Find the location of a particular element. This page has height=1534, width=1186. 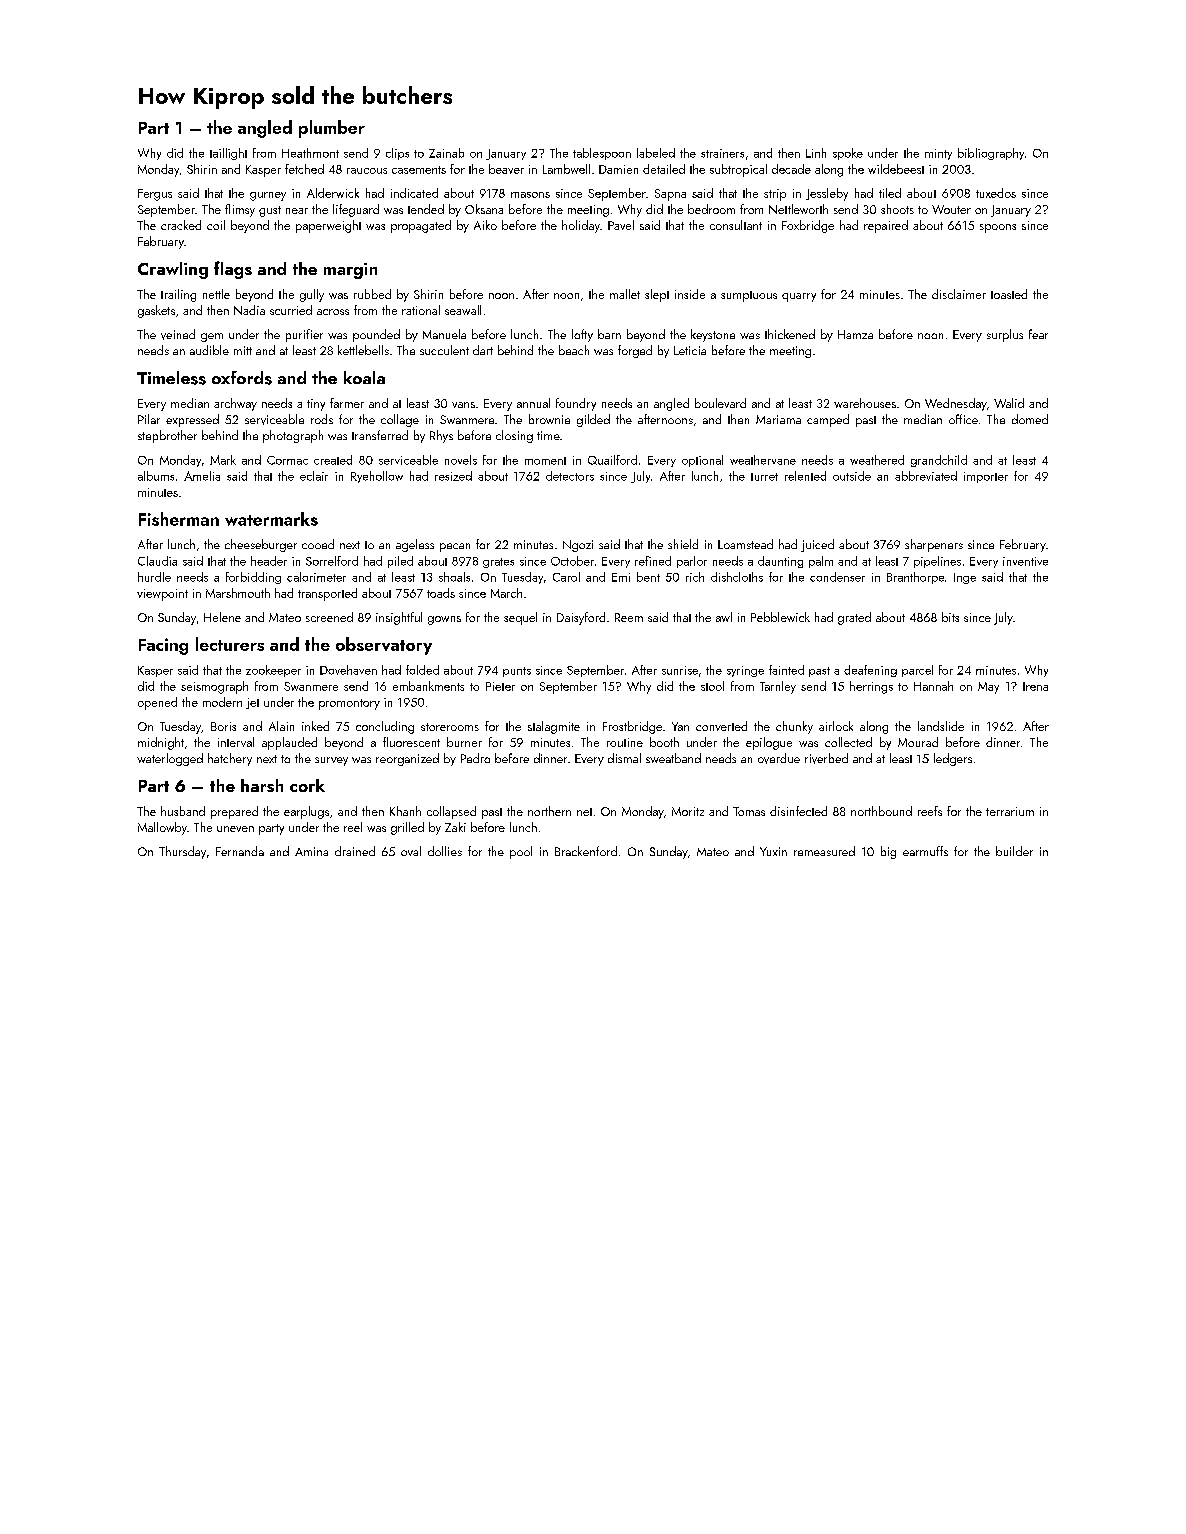

landslide is located at coordinates (941, 726).
